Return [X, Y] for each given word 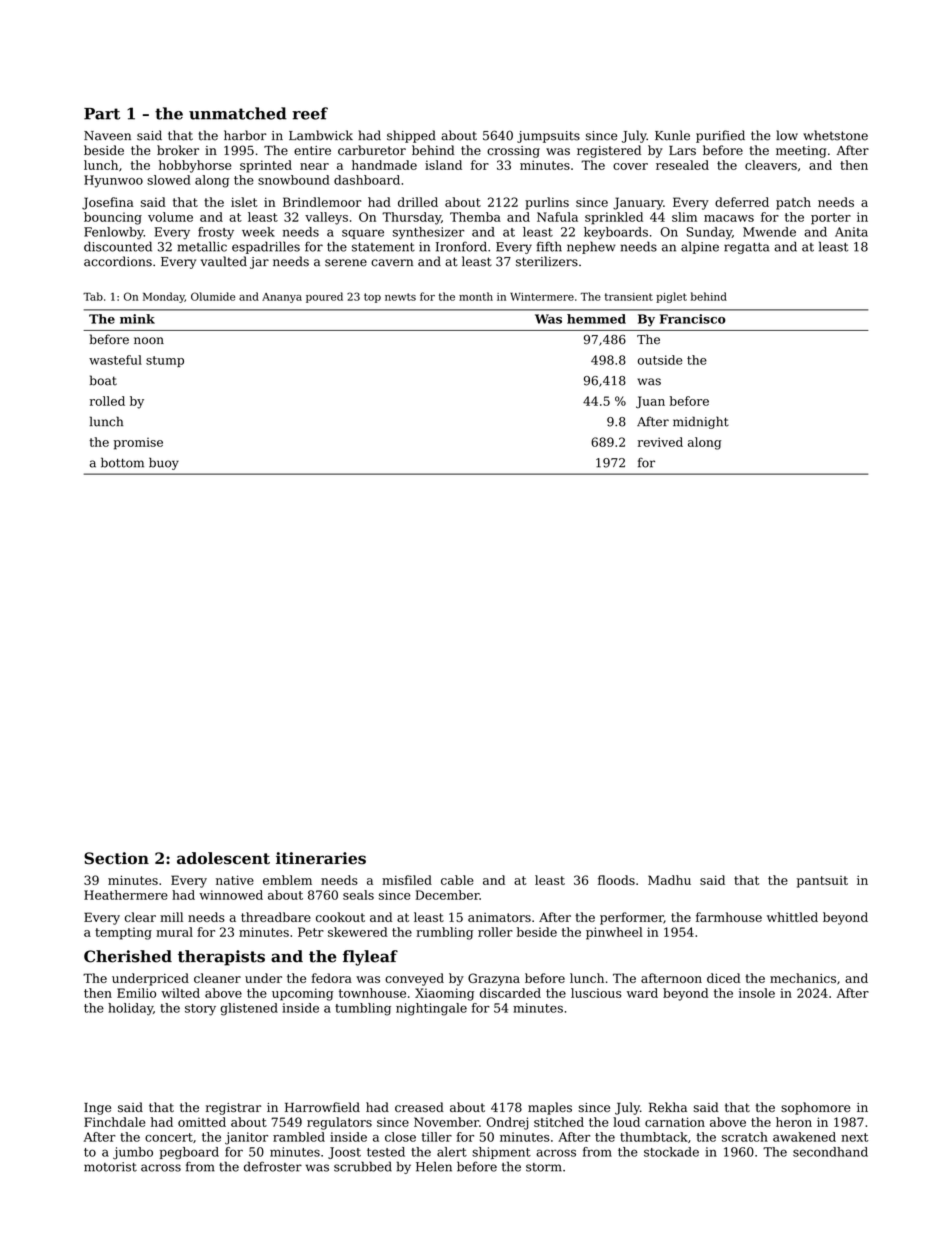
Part [102, 114]
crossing [513, 152]
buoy [164, 463]
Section [116, 858]
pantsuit [822, 882]
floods [616, 880]
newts [400, 297]
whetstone [835, 135]
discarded [510, 993]
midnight [701, 422]
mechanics [803, 978]
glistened [249, 1009]
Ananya [282, 298]
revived [660, 442]
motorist [110, 1167]
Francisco [693, 319]
